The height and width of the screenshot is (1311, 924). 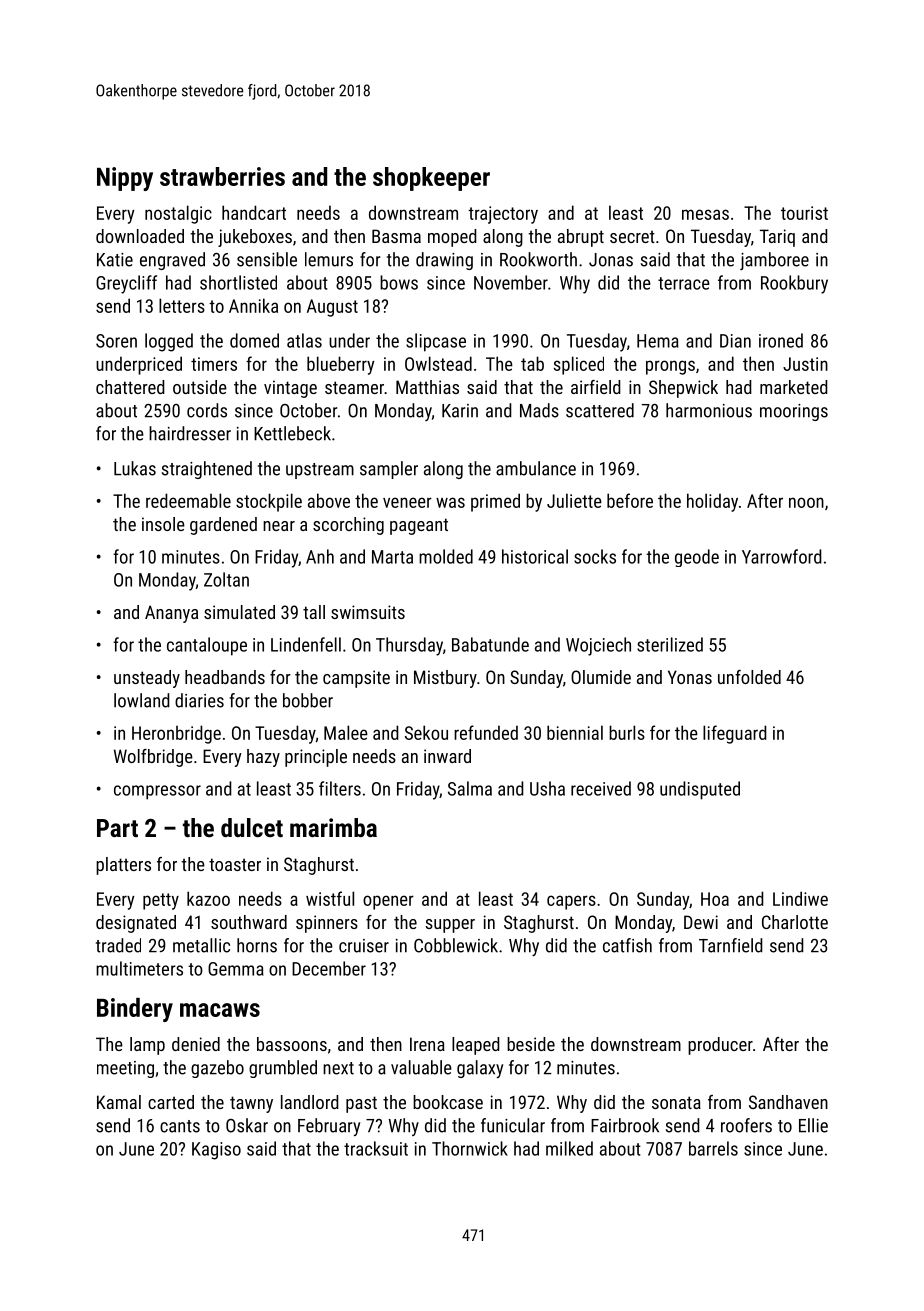 I want to click on undisputed, so click(x=700, y=790).
